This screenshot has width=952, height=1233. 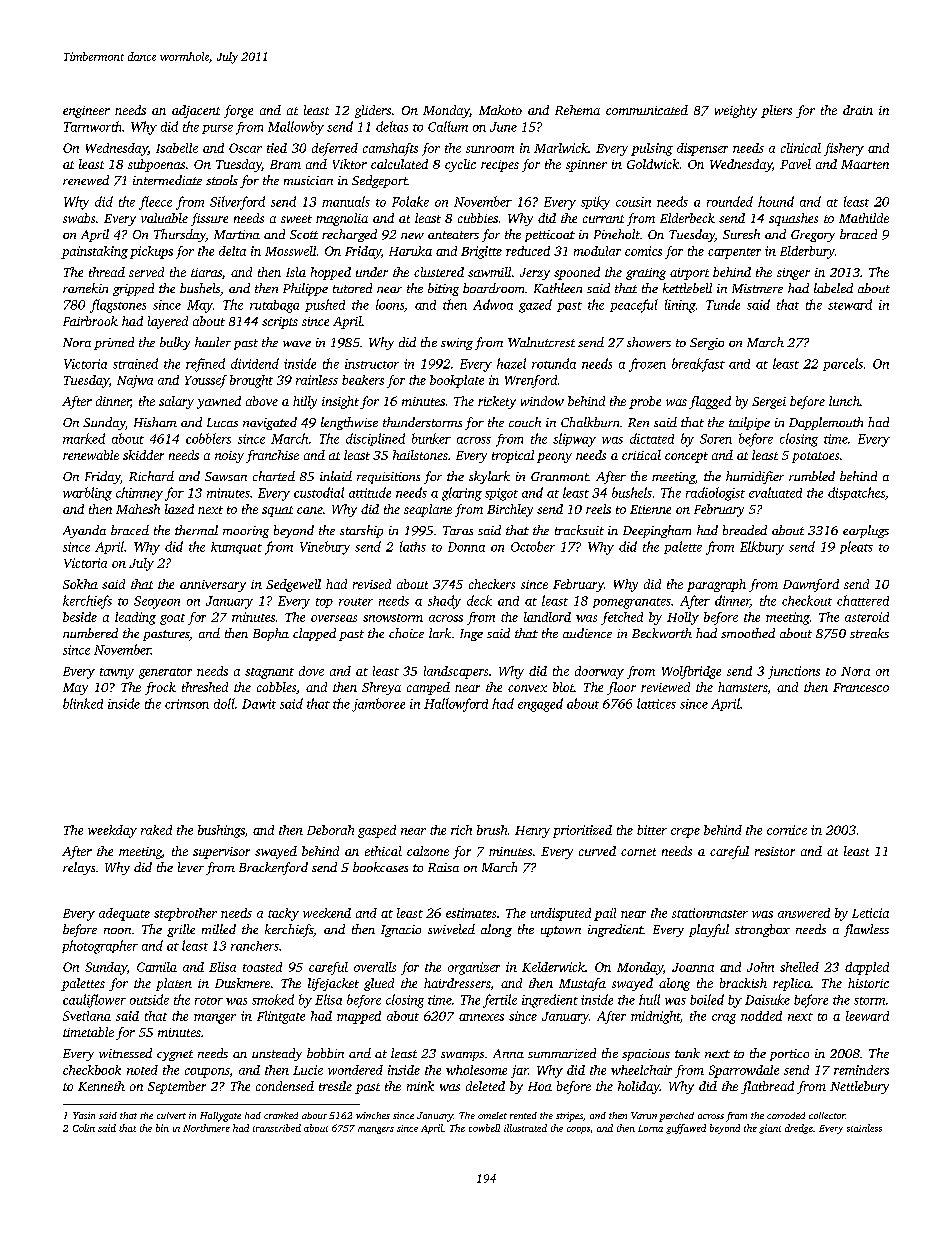 I want to click on goat, so click(x=172, y=619).
